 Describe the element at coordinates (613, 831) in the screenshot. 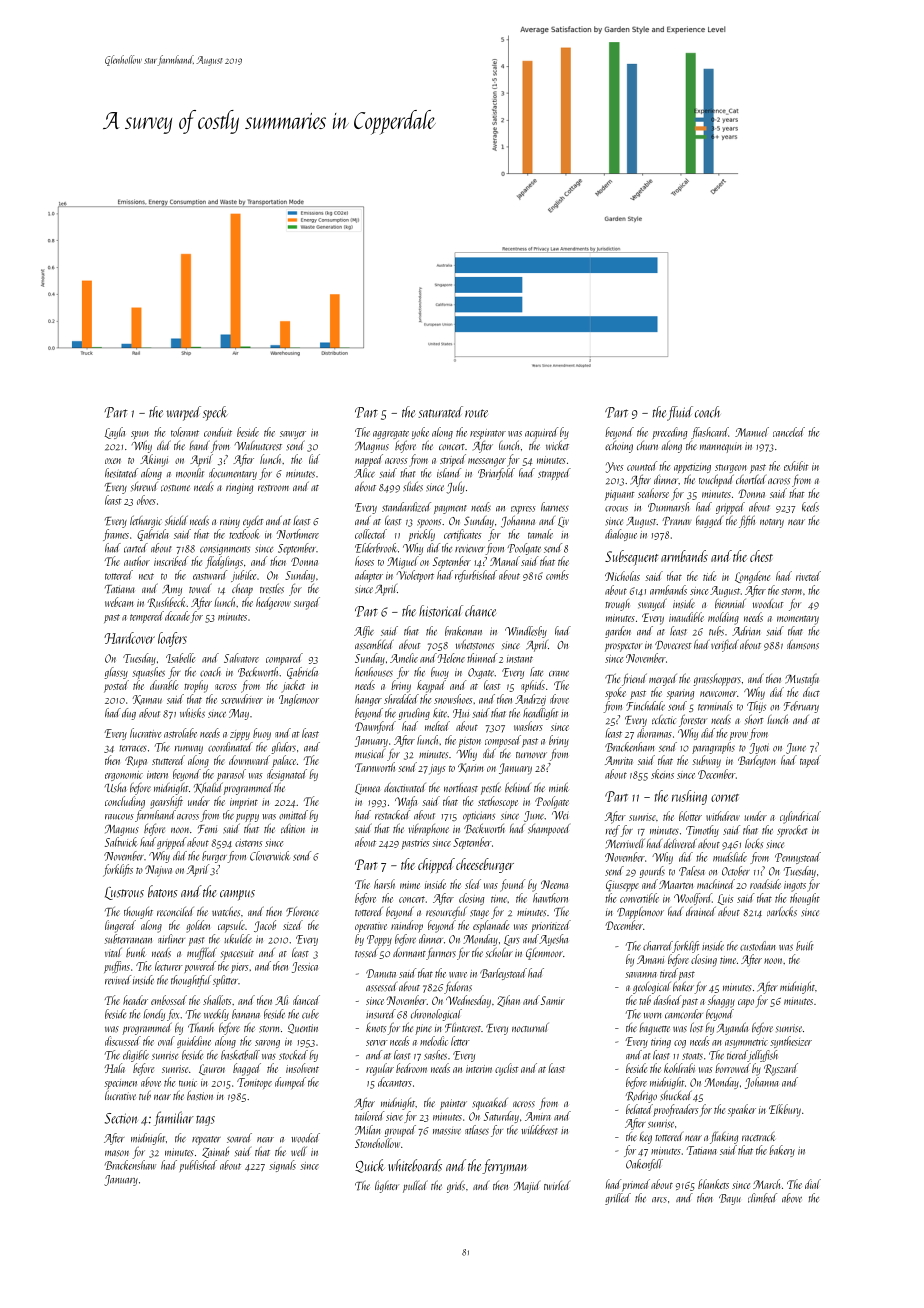

I see `reef` at that location.
